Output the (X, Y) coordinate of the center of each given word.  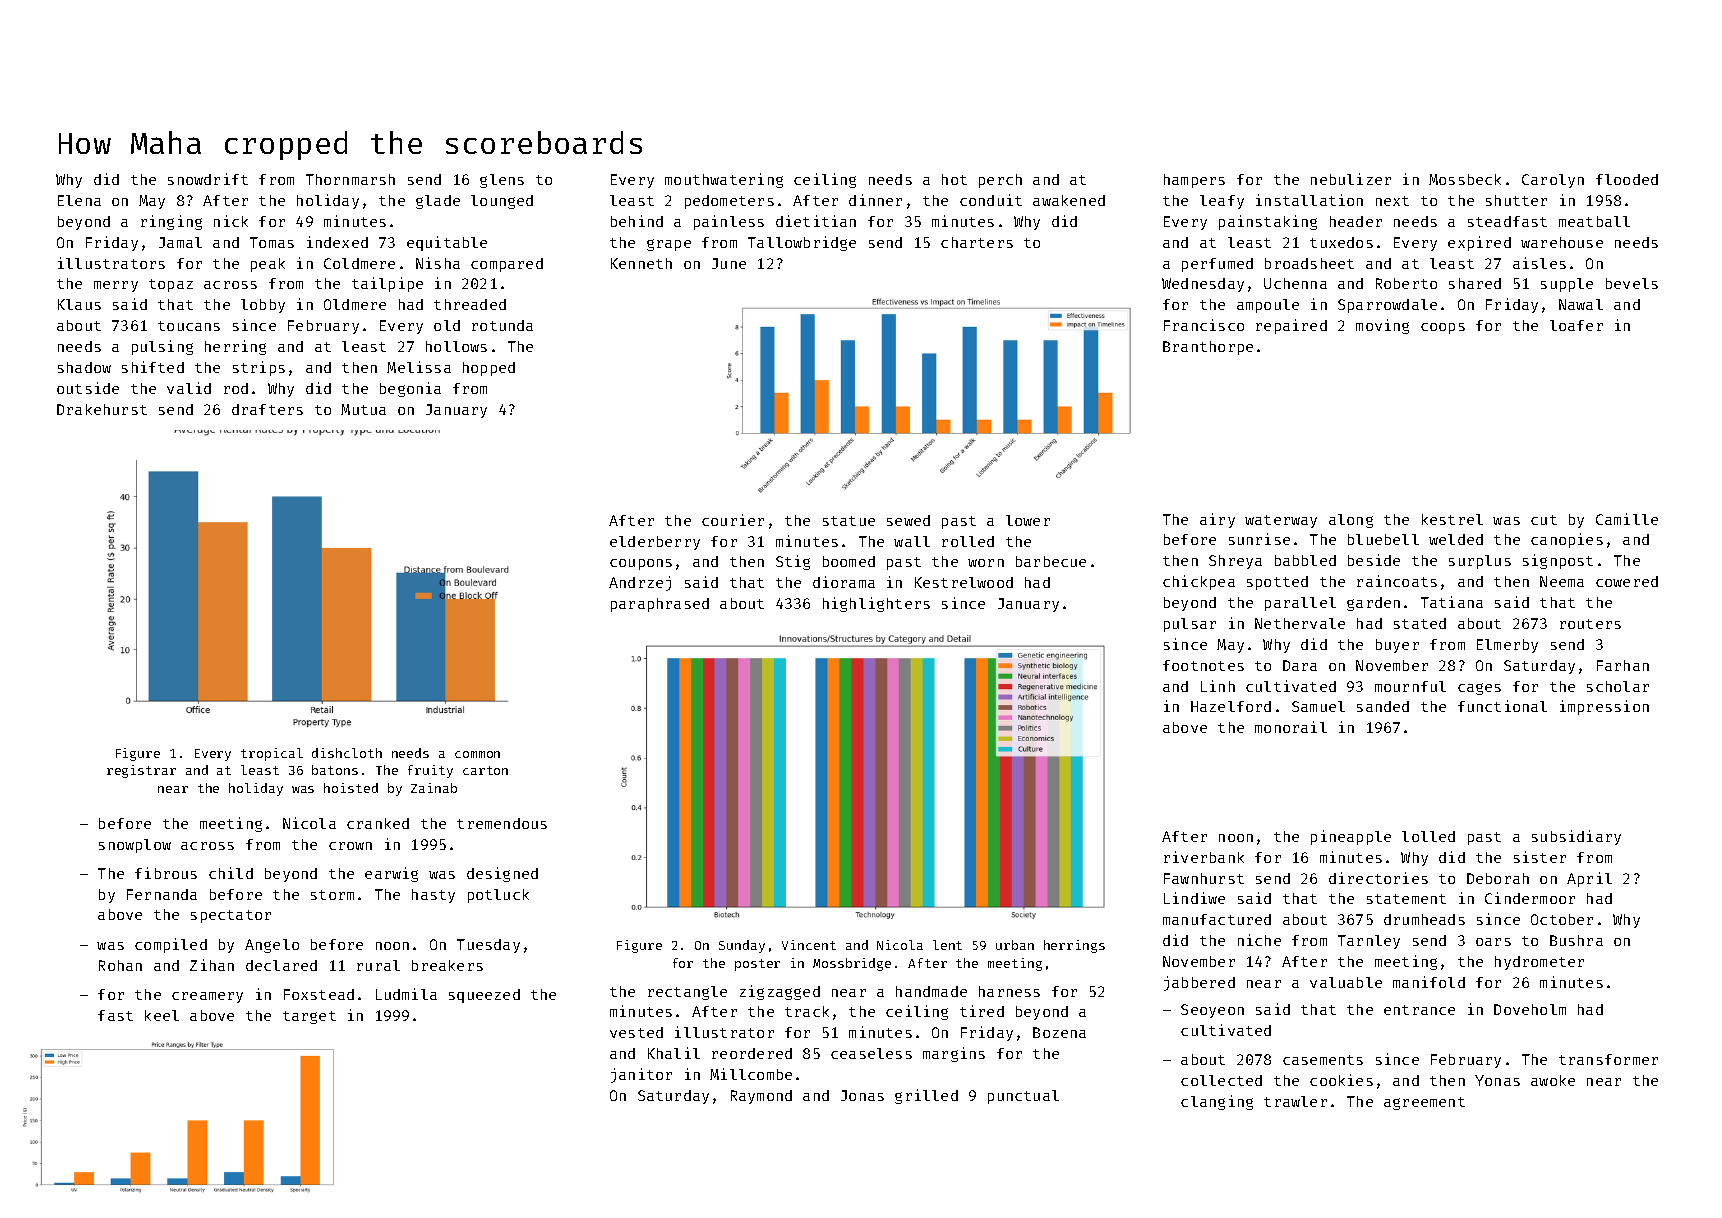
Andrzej (640, 583)
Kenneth (641, 263)
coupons (641, 564)
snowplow (135, 846)
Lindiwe (1194, 898)
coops (1443, 328)
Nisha (438, 263)
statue (849, 521)
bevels (1632, 283)
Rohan (120, 965)
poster (757, 965)
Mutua (363, 409)
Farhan (1623, 665)
